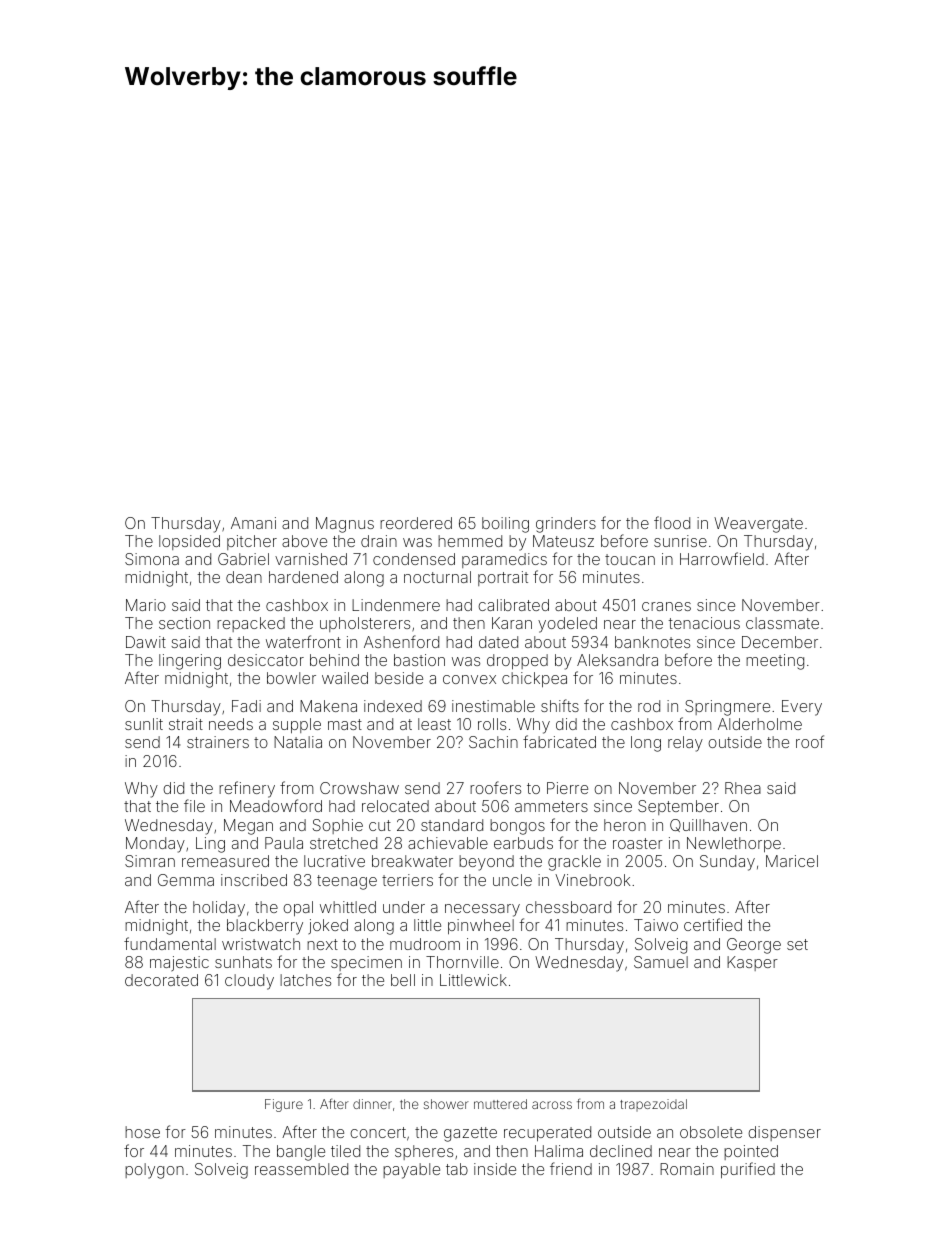 This screenshot has width=952, height=1233. I want to click on dispenser, so click(784, 1133).
